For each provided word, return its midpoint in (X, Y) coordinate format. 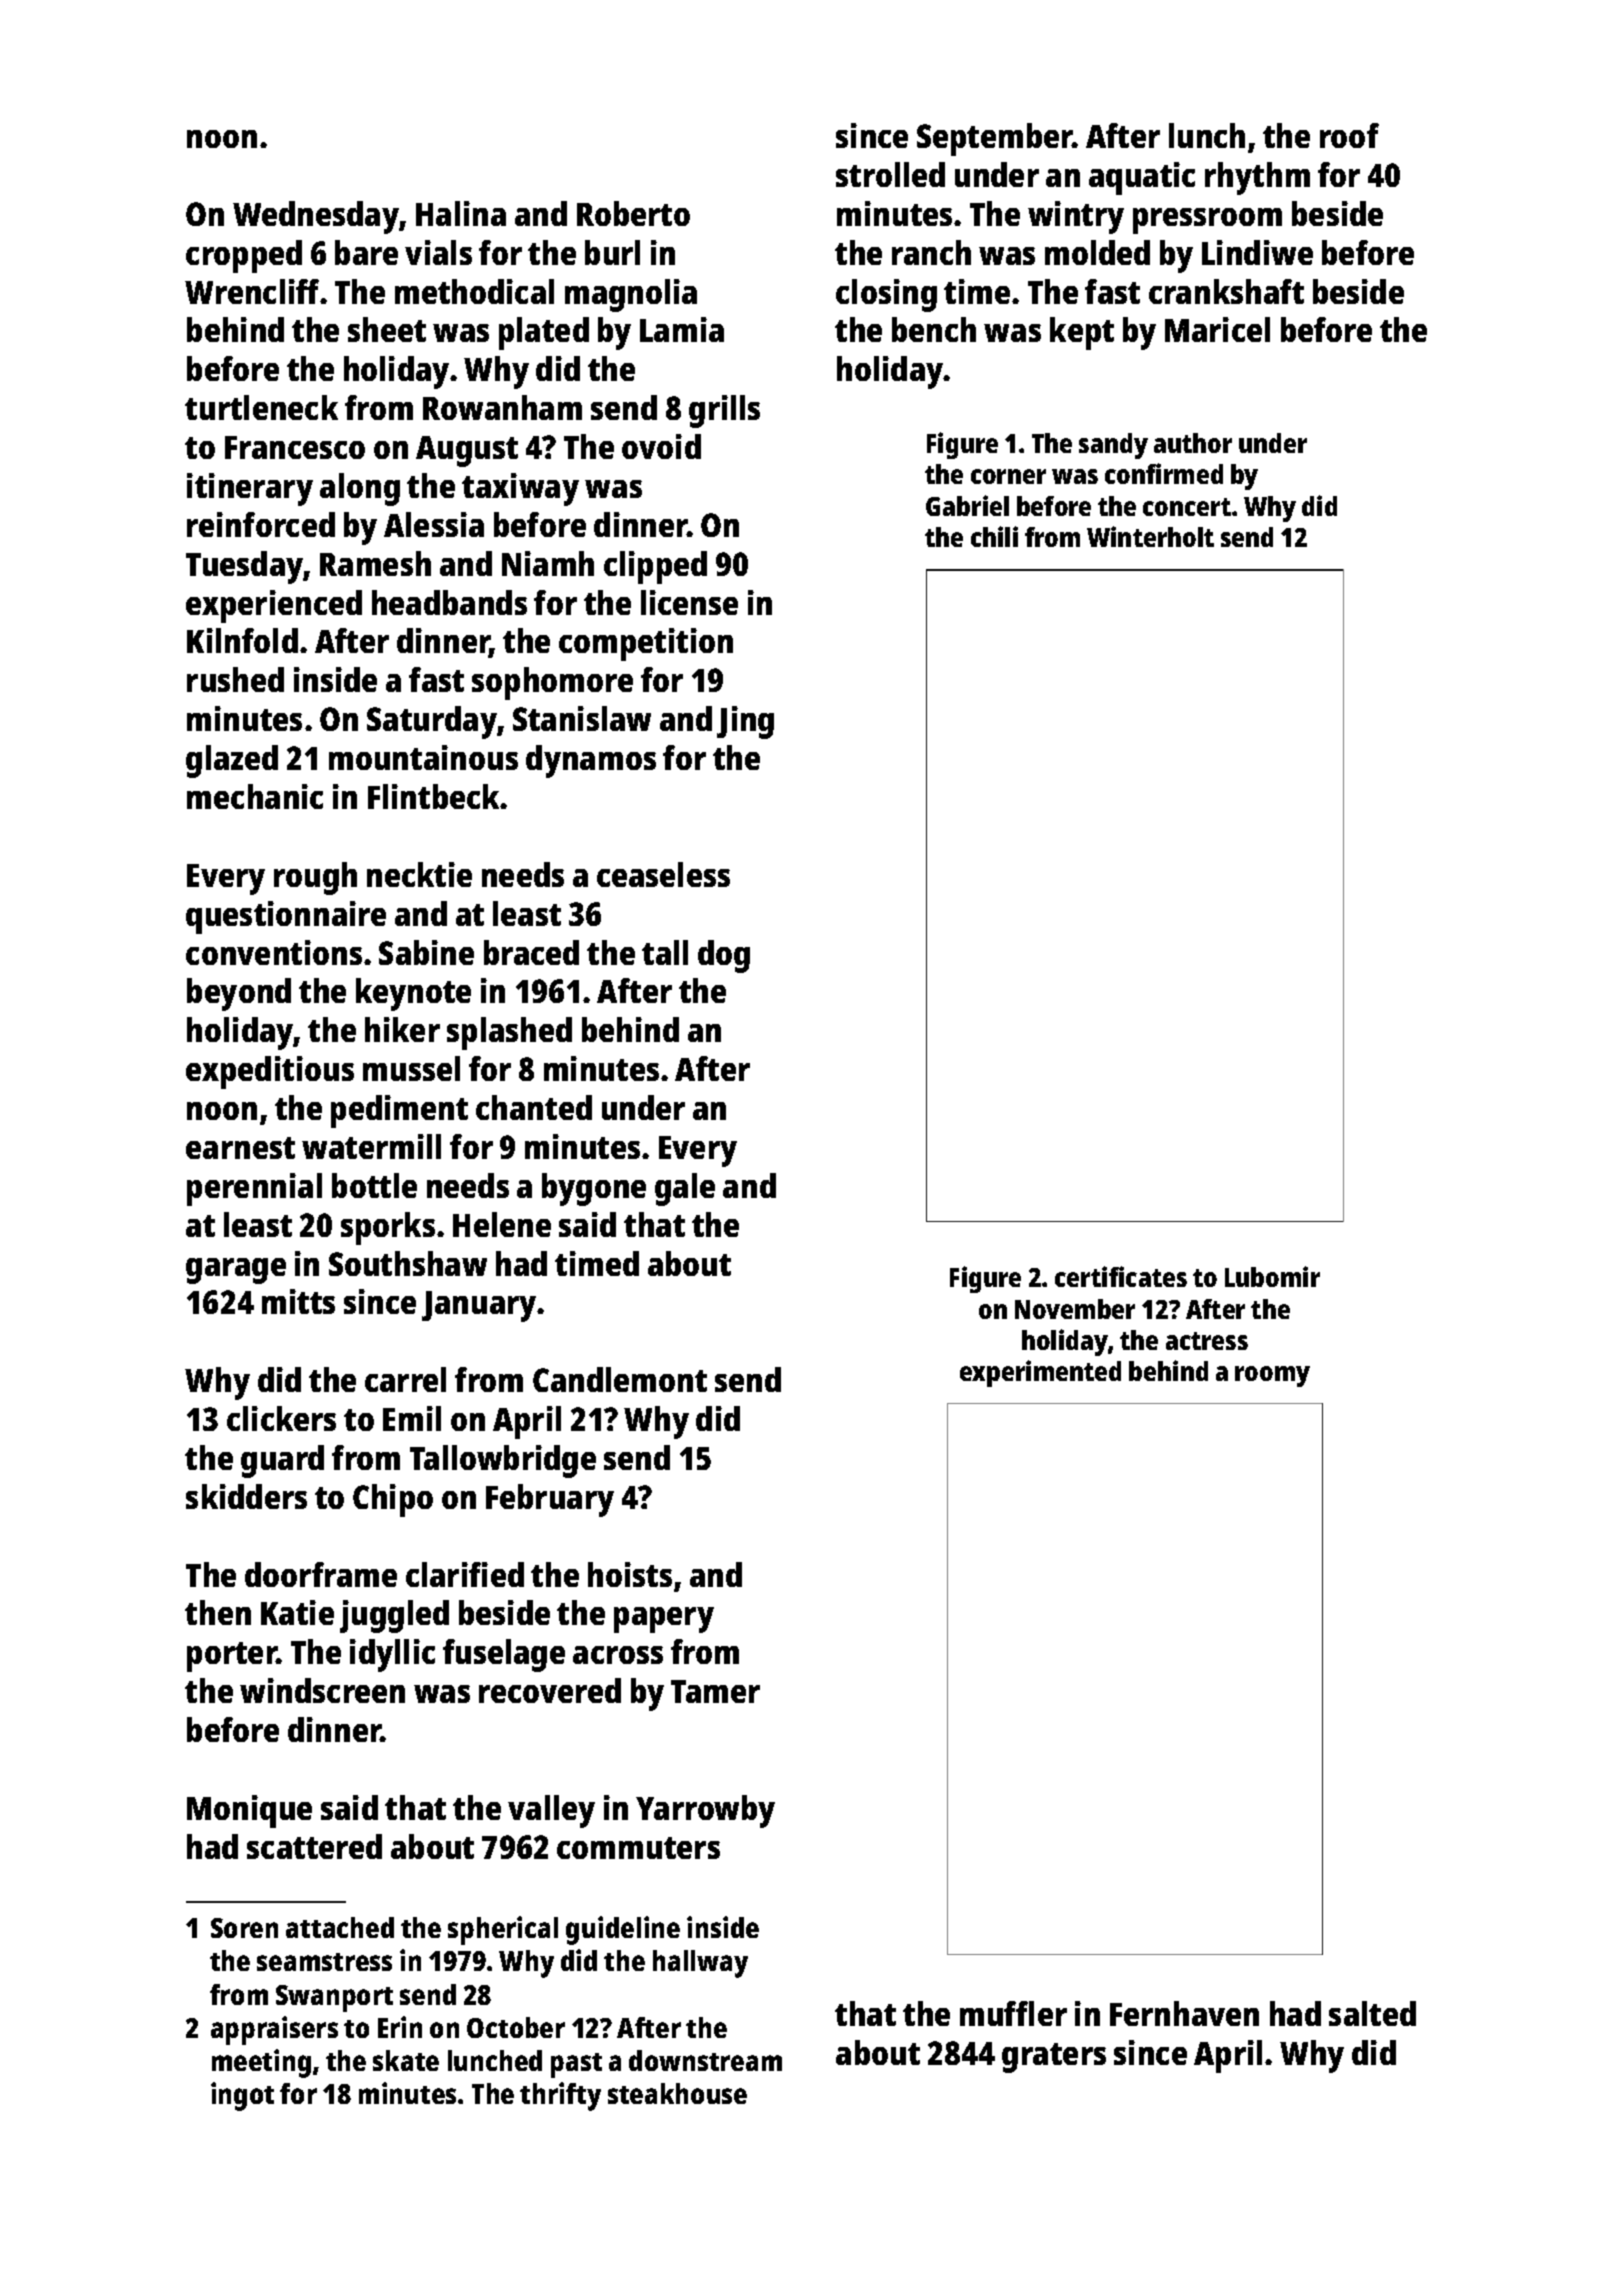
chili (994, 536)
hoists (630, 1574)
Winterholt (1150, 536)
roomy (1272, 1376)
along (360, 489)
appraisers (274, 2030)
